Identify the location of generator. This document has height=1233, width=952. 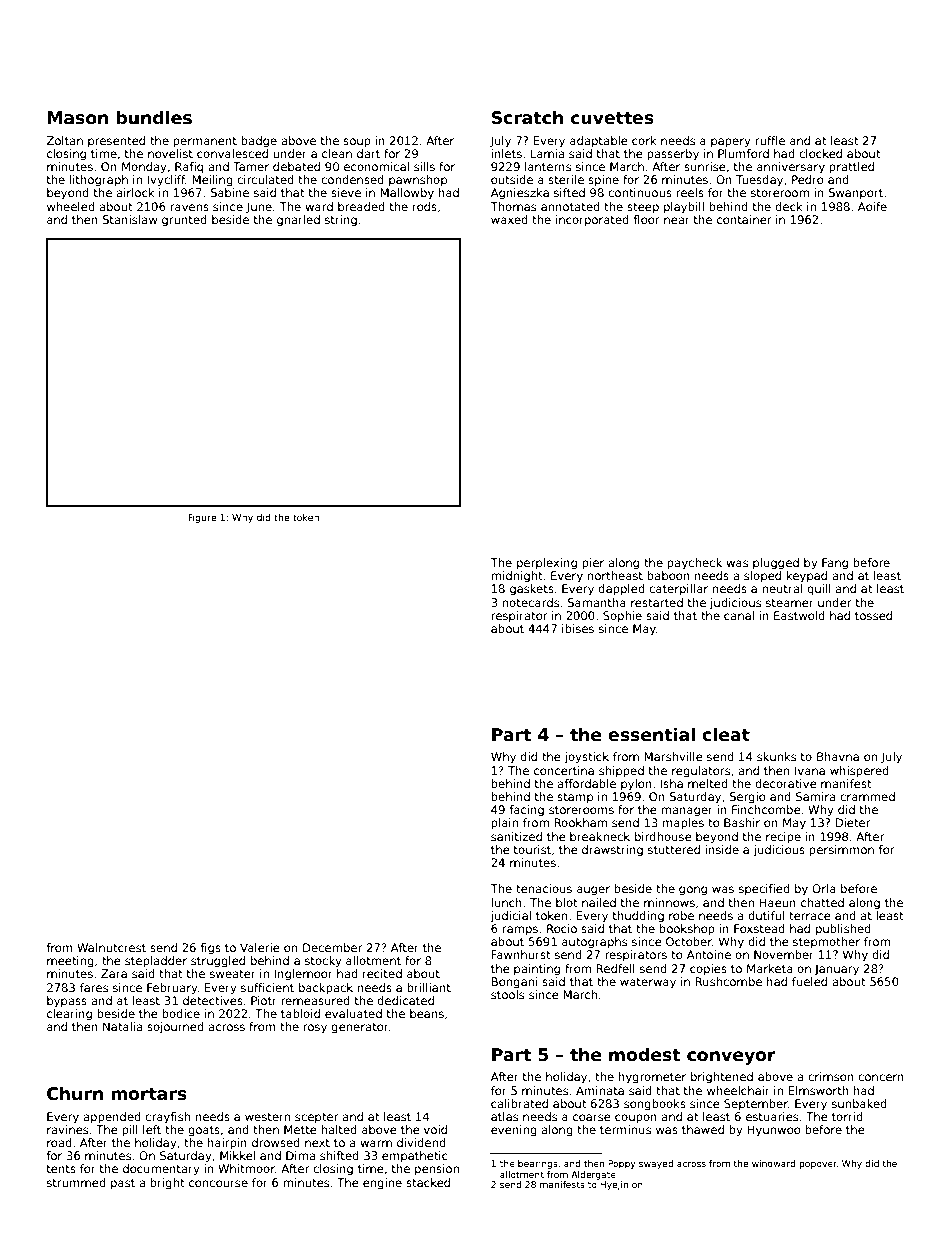
(360, 1028).
